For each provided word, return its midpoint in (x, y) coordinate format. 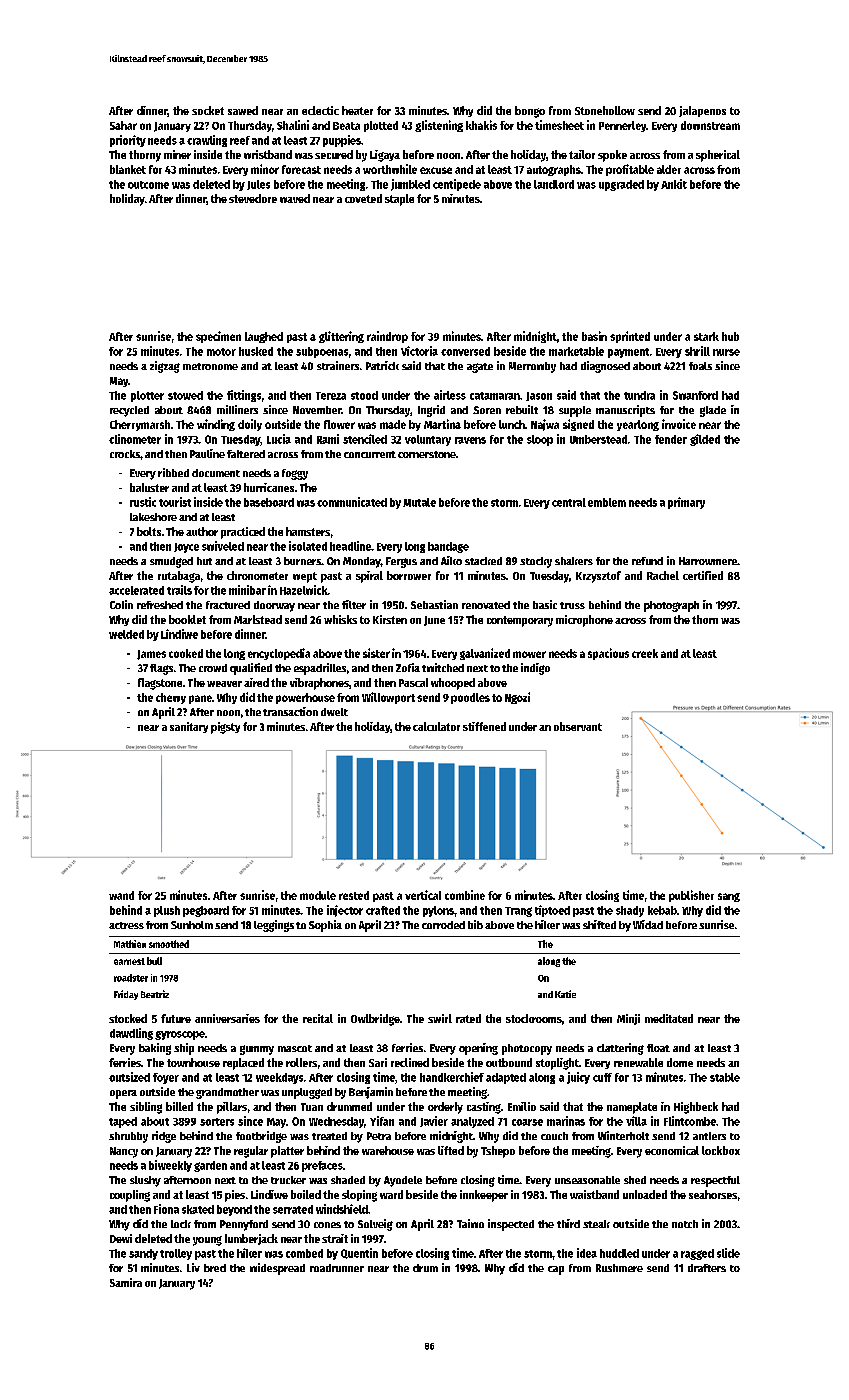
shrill (697, 351)
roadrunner (337, 1268)
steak (596, 1224)
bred (215, 1268)
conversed (465, 351)
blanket (128, 169)
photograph (671, 606)
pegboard (206, 911)
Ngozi (517, 698)
